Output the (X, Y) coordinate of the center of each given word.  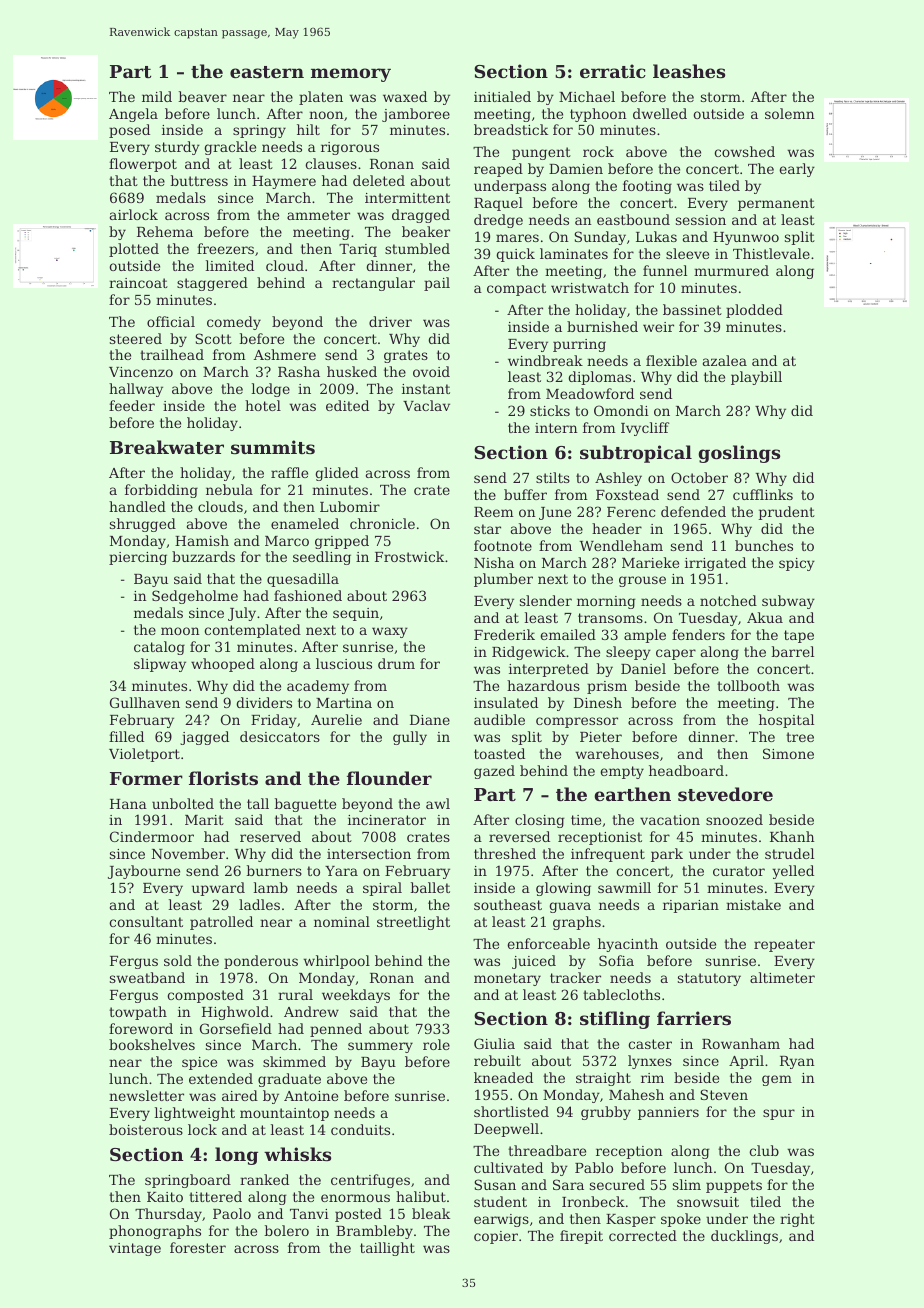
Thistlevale (771, 253)
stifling (615, 1020)
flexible (671, 360)
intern (556, 428)
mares (517, 238)
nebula (229, 489)
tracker (575, 977)
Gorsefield (236, 1028)
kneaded (503, 1077)
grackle (230, 148)
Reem (494, 512)
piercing (138, 558)
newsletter (146, 1095)
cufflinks (763, 494)
